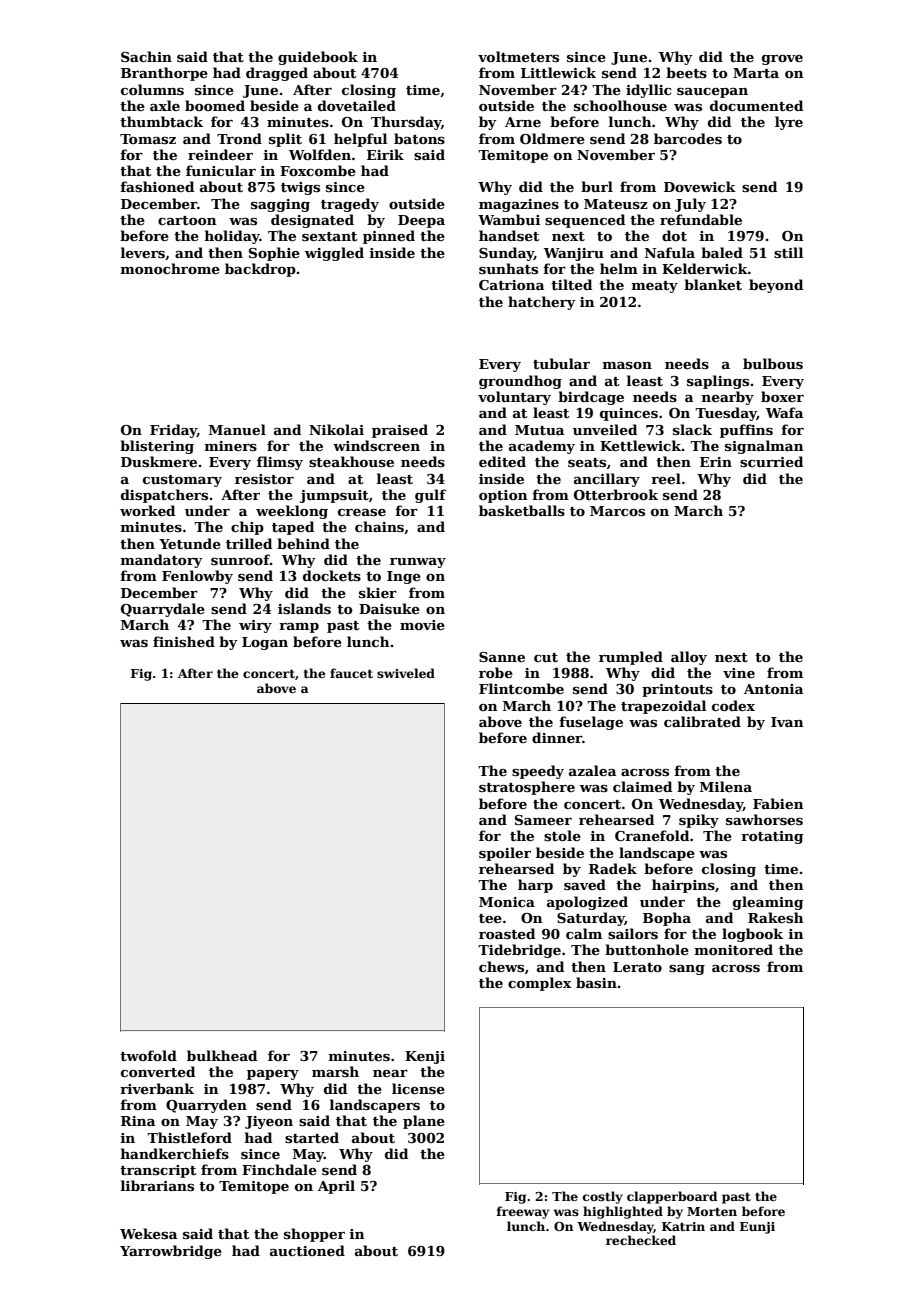 The width and height of the page is (924, 1308). What do you see at coordinates (539, 984) in the page?
I see `complex` at bounding box center [539, 984].
